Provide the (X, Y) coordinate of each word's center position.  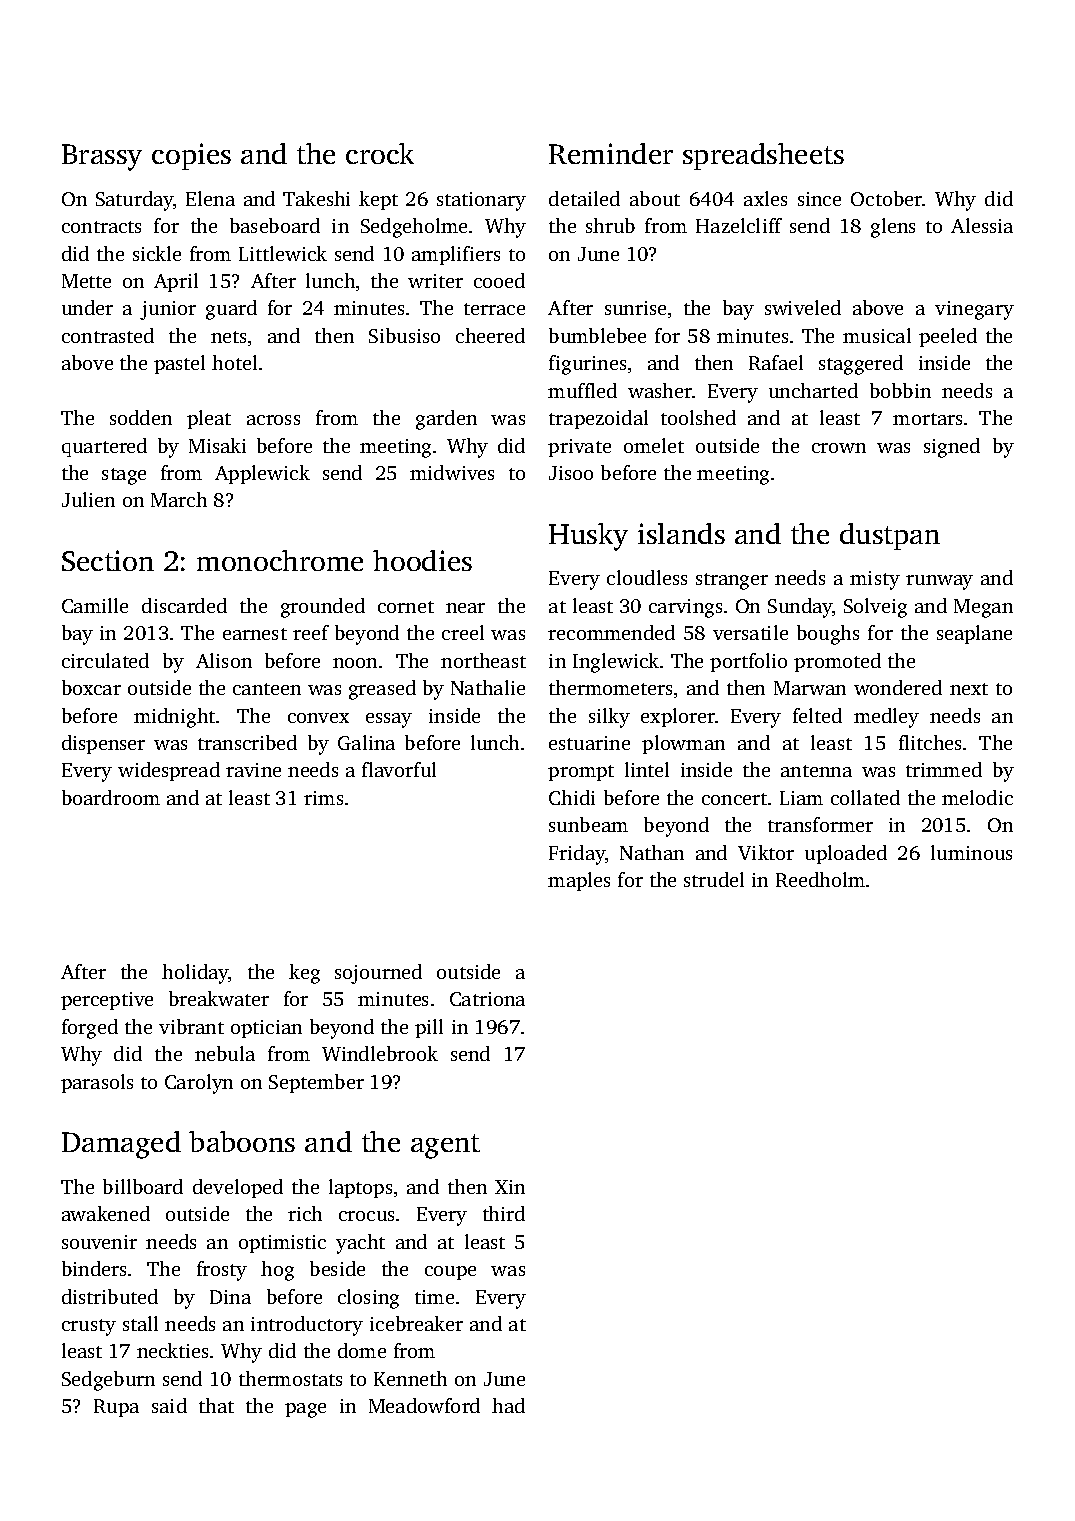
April (176, 282)
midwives (452, 472)
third (504, 1213)
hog (277, 1271)
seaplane (974, 634)
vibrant (191, 1026)
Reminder (611, 153)
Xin (510, 1187)
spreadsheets (763, 156)
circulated (105, 660)
